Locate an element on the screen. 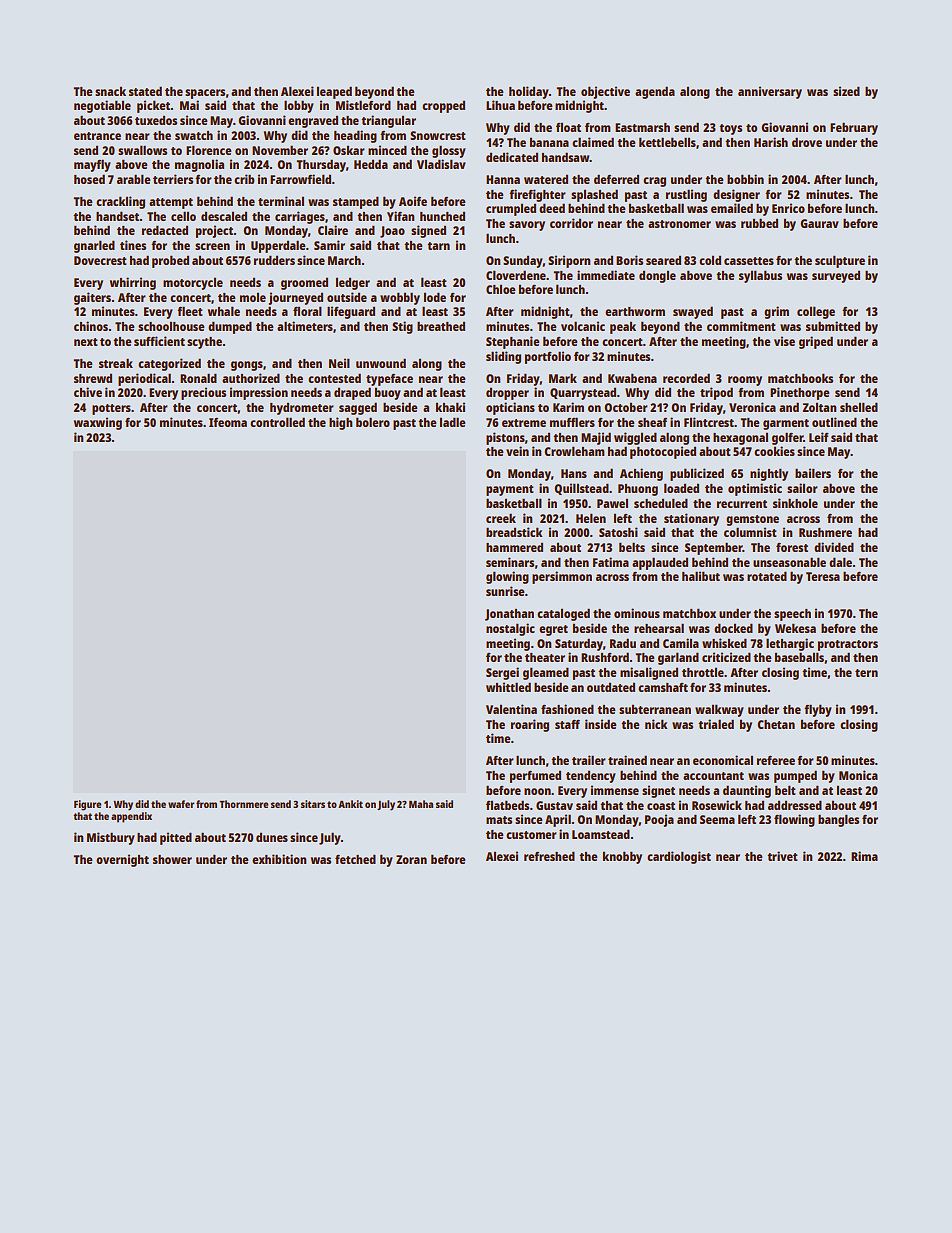  applauded is located at coordinates (660, 563).
